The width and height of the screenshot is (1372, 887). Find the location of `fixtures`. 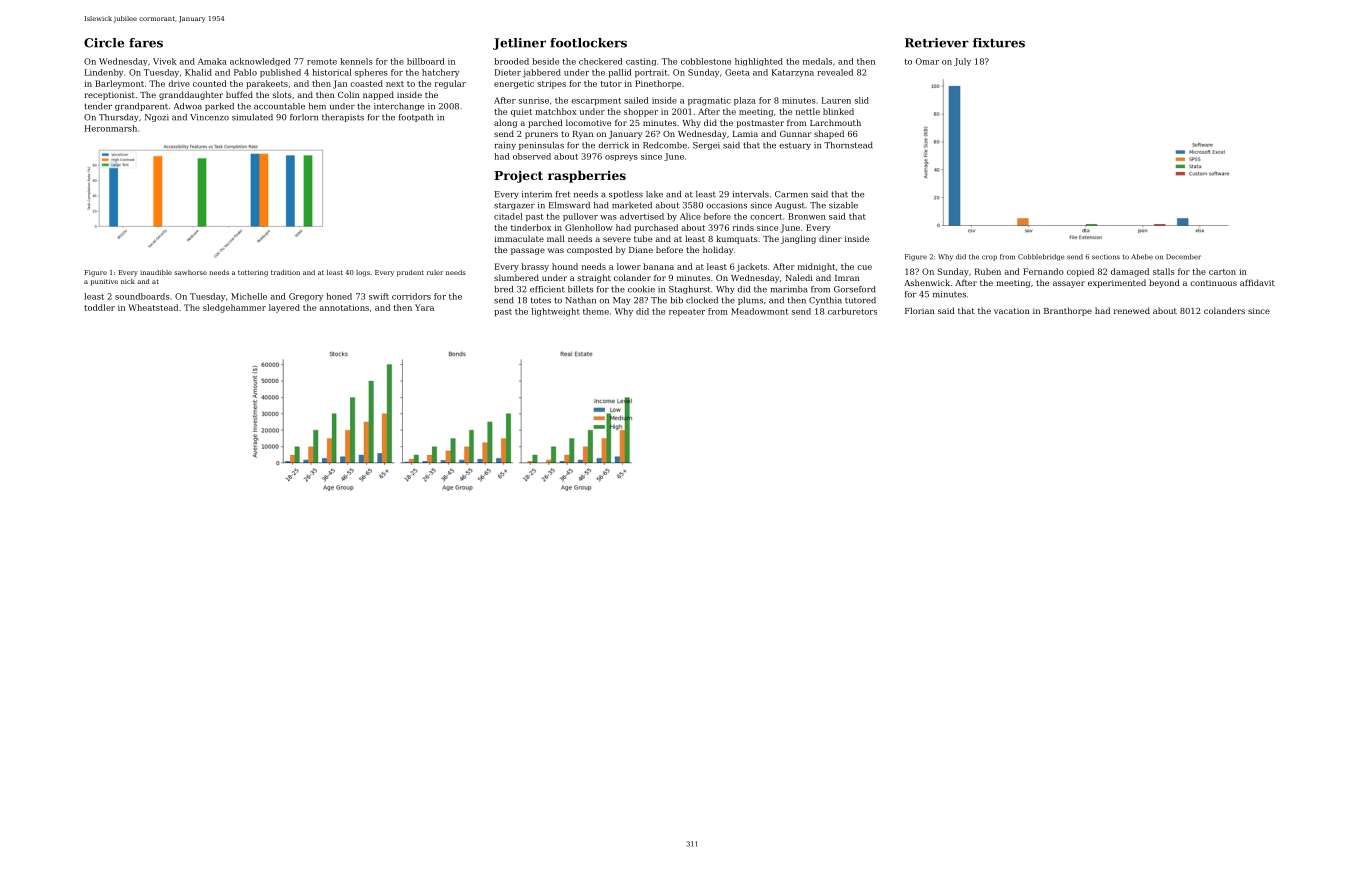

fixtures is located at coordinates (999, 43).
